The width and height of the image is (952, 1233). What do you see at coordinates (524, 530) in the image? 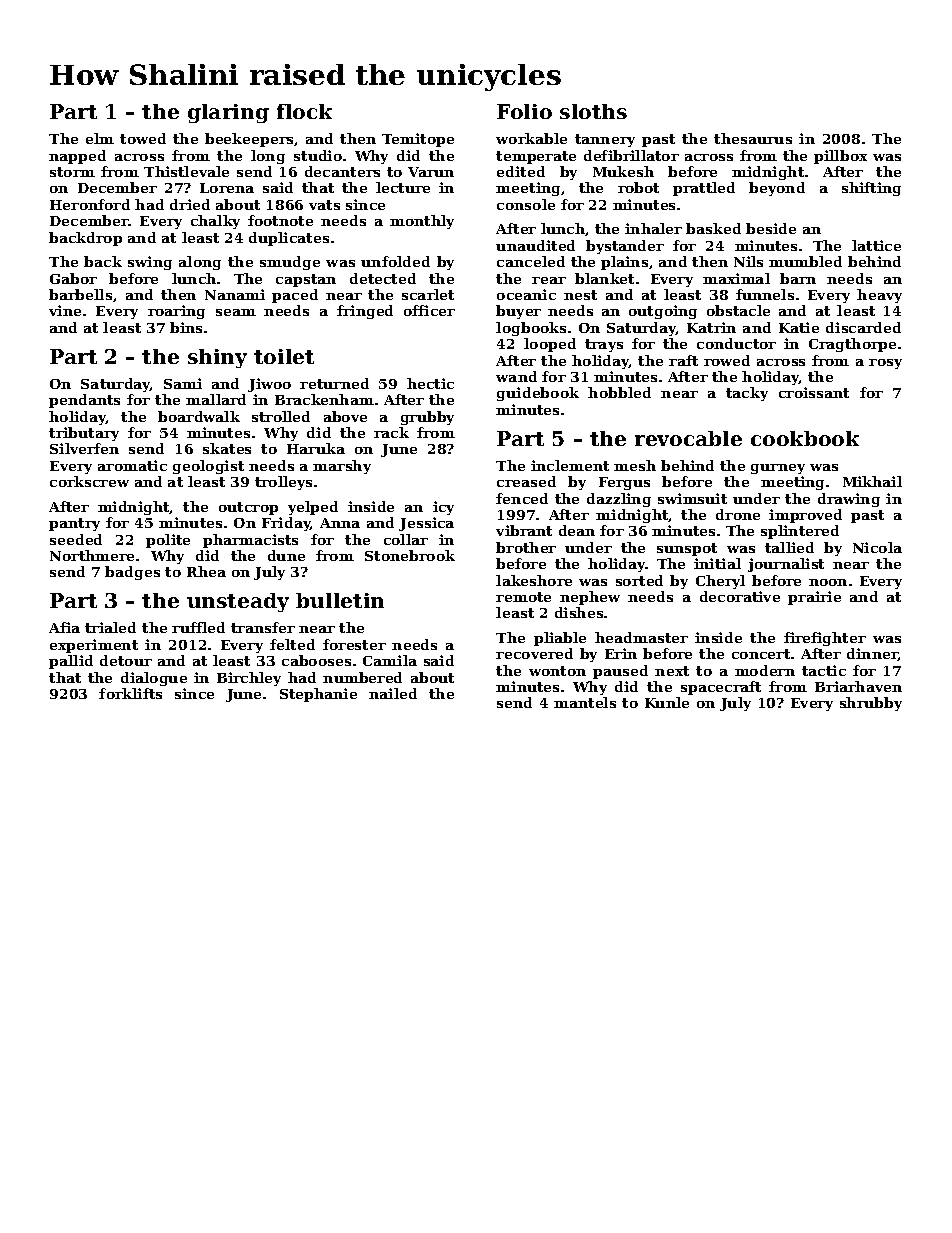
I see `vibrant` at bounding box center [524, 530].
